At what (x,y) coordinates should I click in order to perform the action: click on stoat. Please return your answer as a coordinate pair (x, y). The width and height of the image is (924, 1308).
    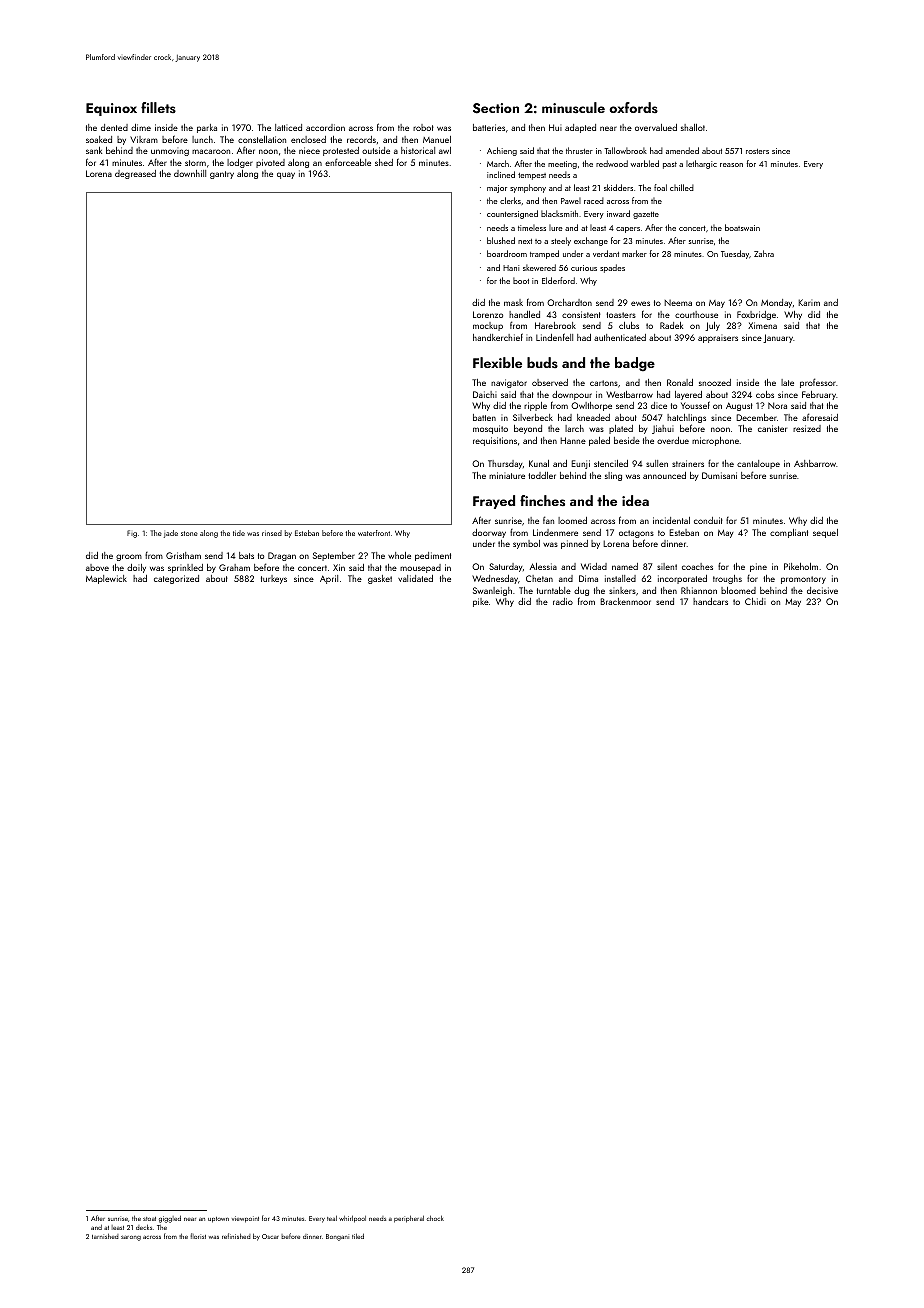
    Looking at the image, I should click on (149, 1219).
